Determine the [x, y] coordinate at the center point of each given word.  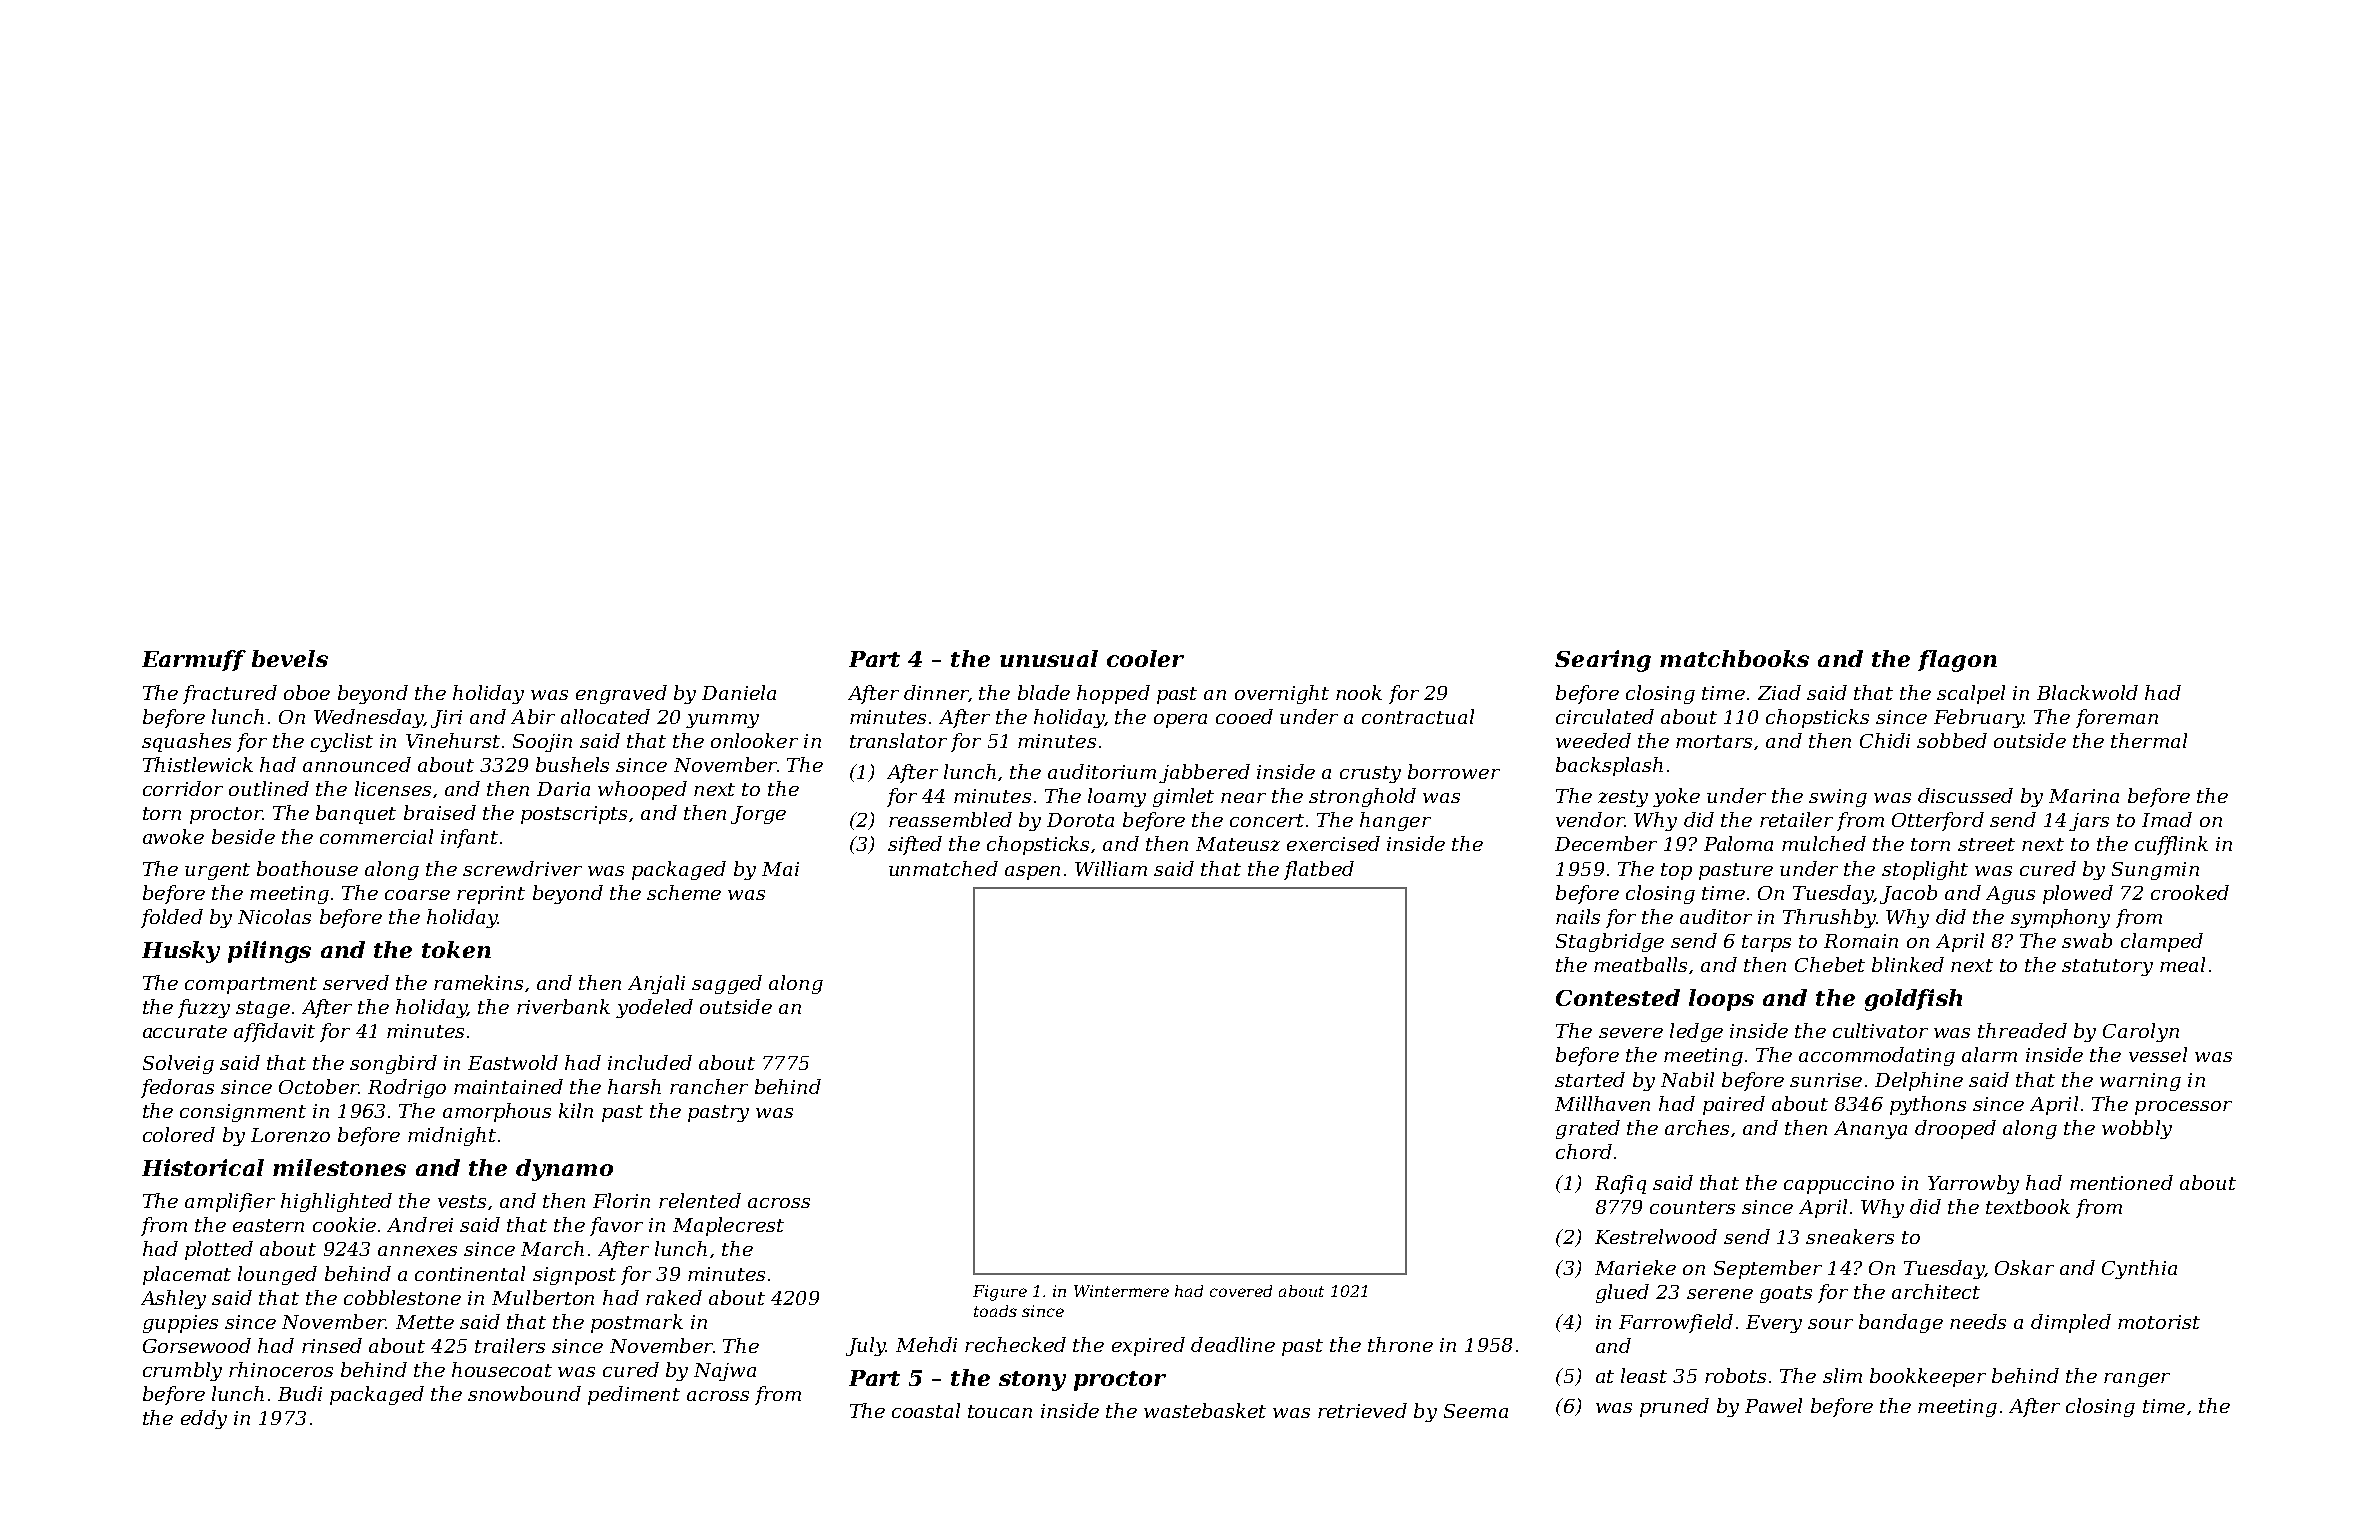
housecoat [502, 1369]
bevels [290, 658]
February [1979, 718]
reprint [491, 895]
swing [1838, 798]
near [1243, 798]
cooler [1145, 658]
